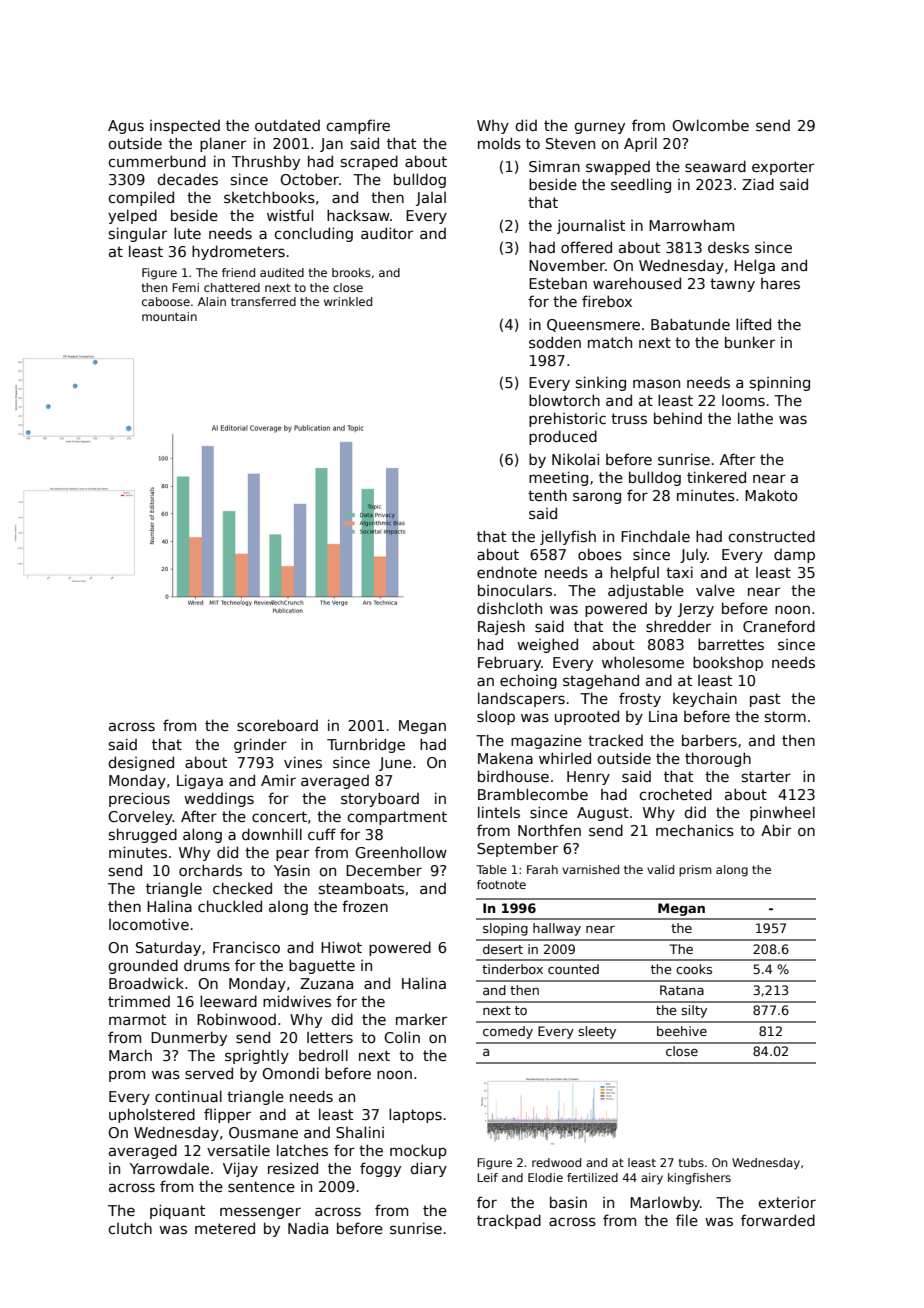 This screenshot has height=1308, width=924. What do you see at coordinates (263, 301) in the screenshot?
I see `transferred` at bounding box center [263, 301].
